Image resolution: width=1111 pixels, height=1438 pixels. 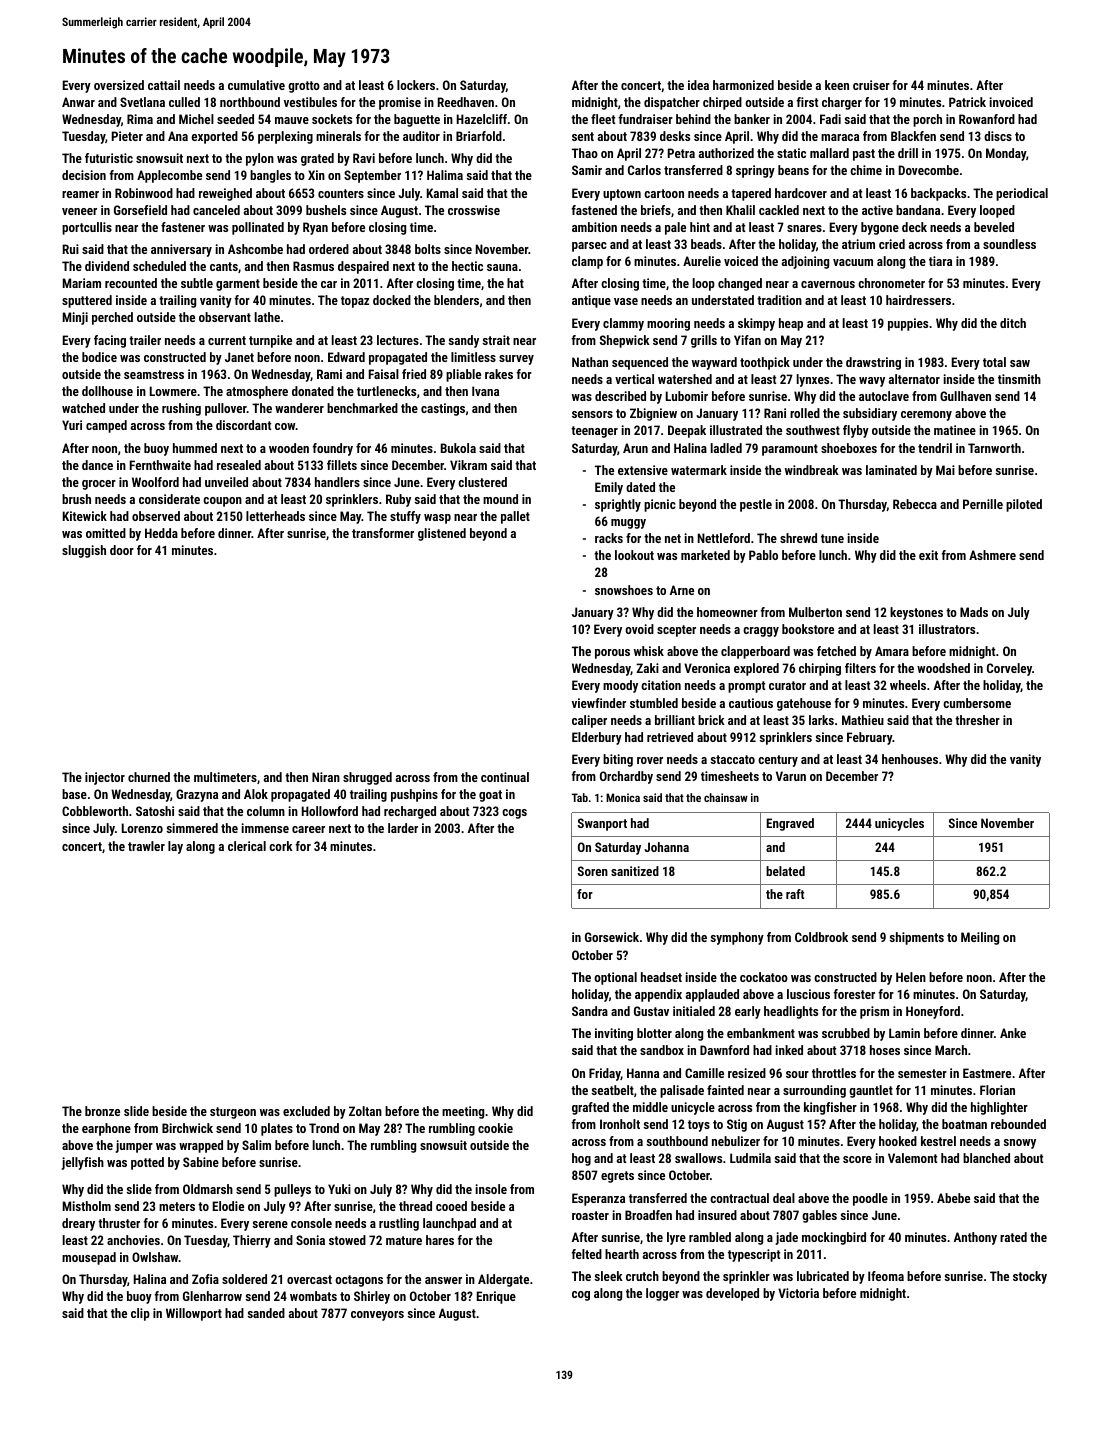 I want to click on Ryan, so click(x=315, y=228).
